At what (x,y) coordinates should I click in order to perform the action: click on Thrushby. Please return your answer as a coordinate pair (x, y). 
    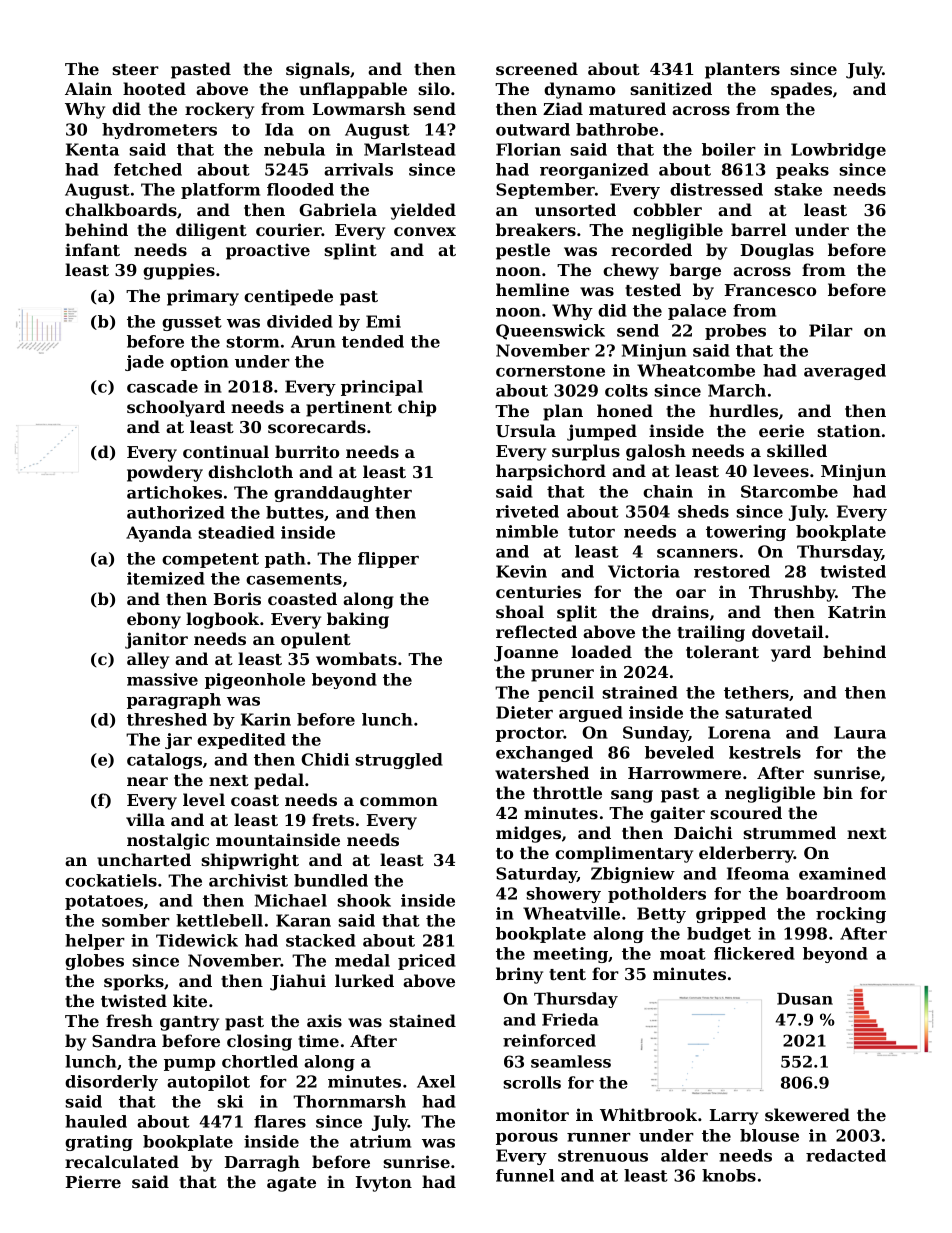
    Looking at the image, I should click on (792, 593).
